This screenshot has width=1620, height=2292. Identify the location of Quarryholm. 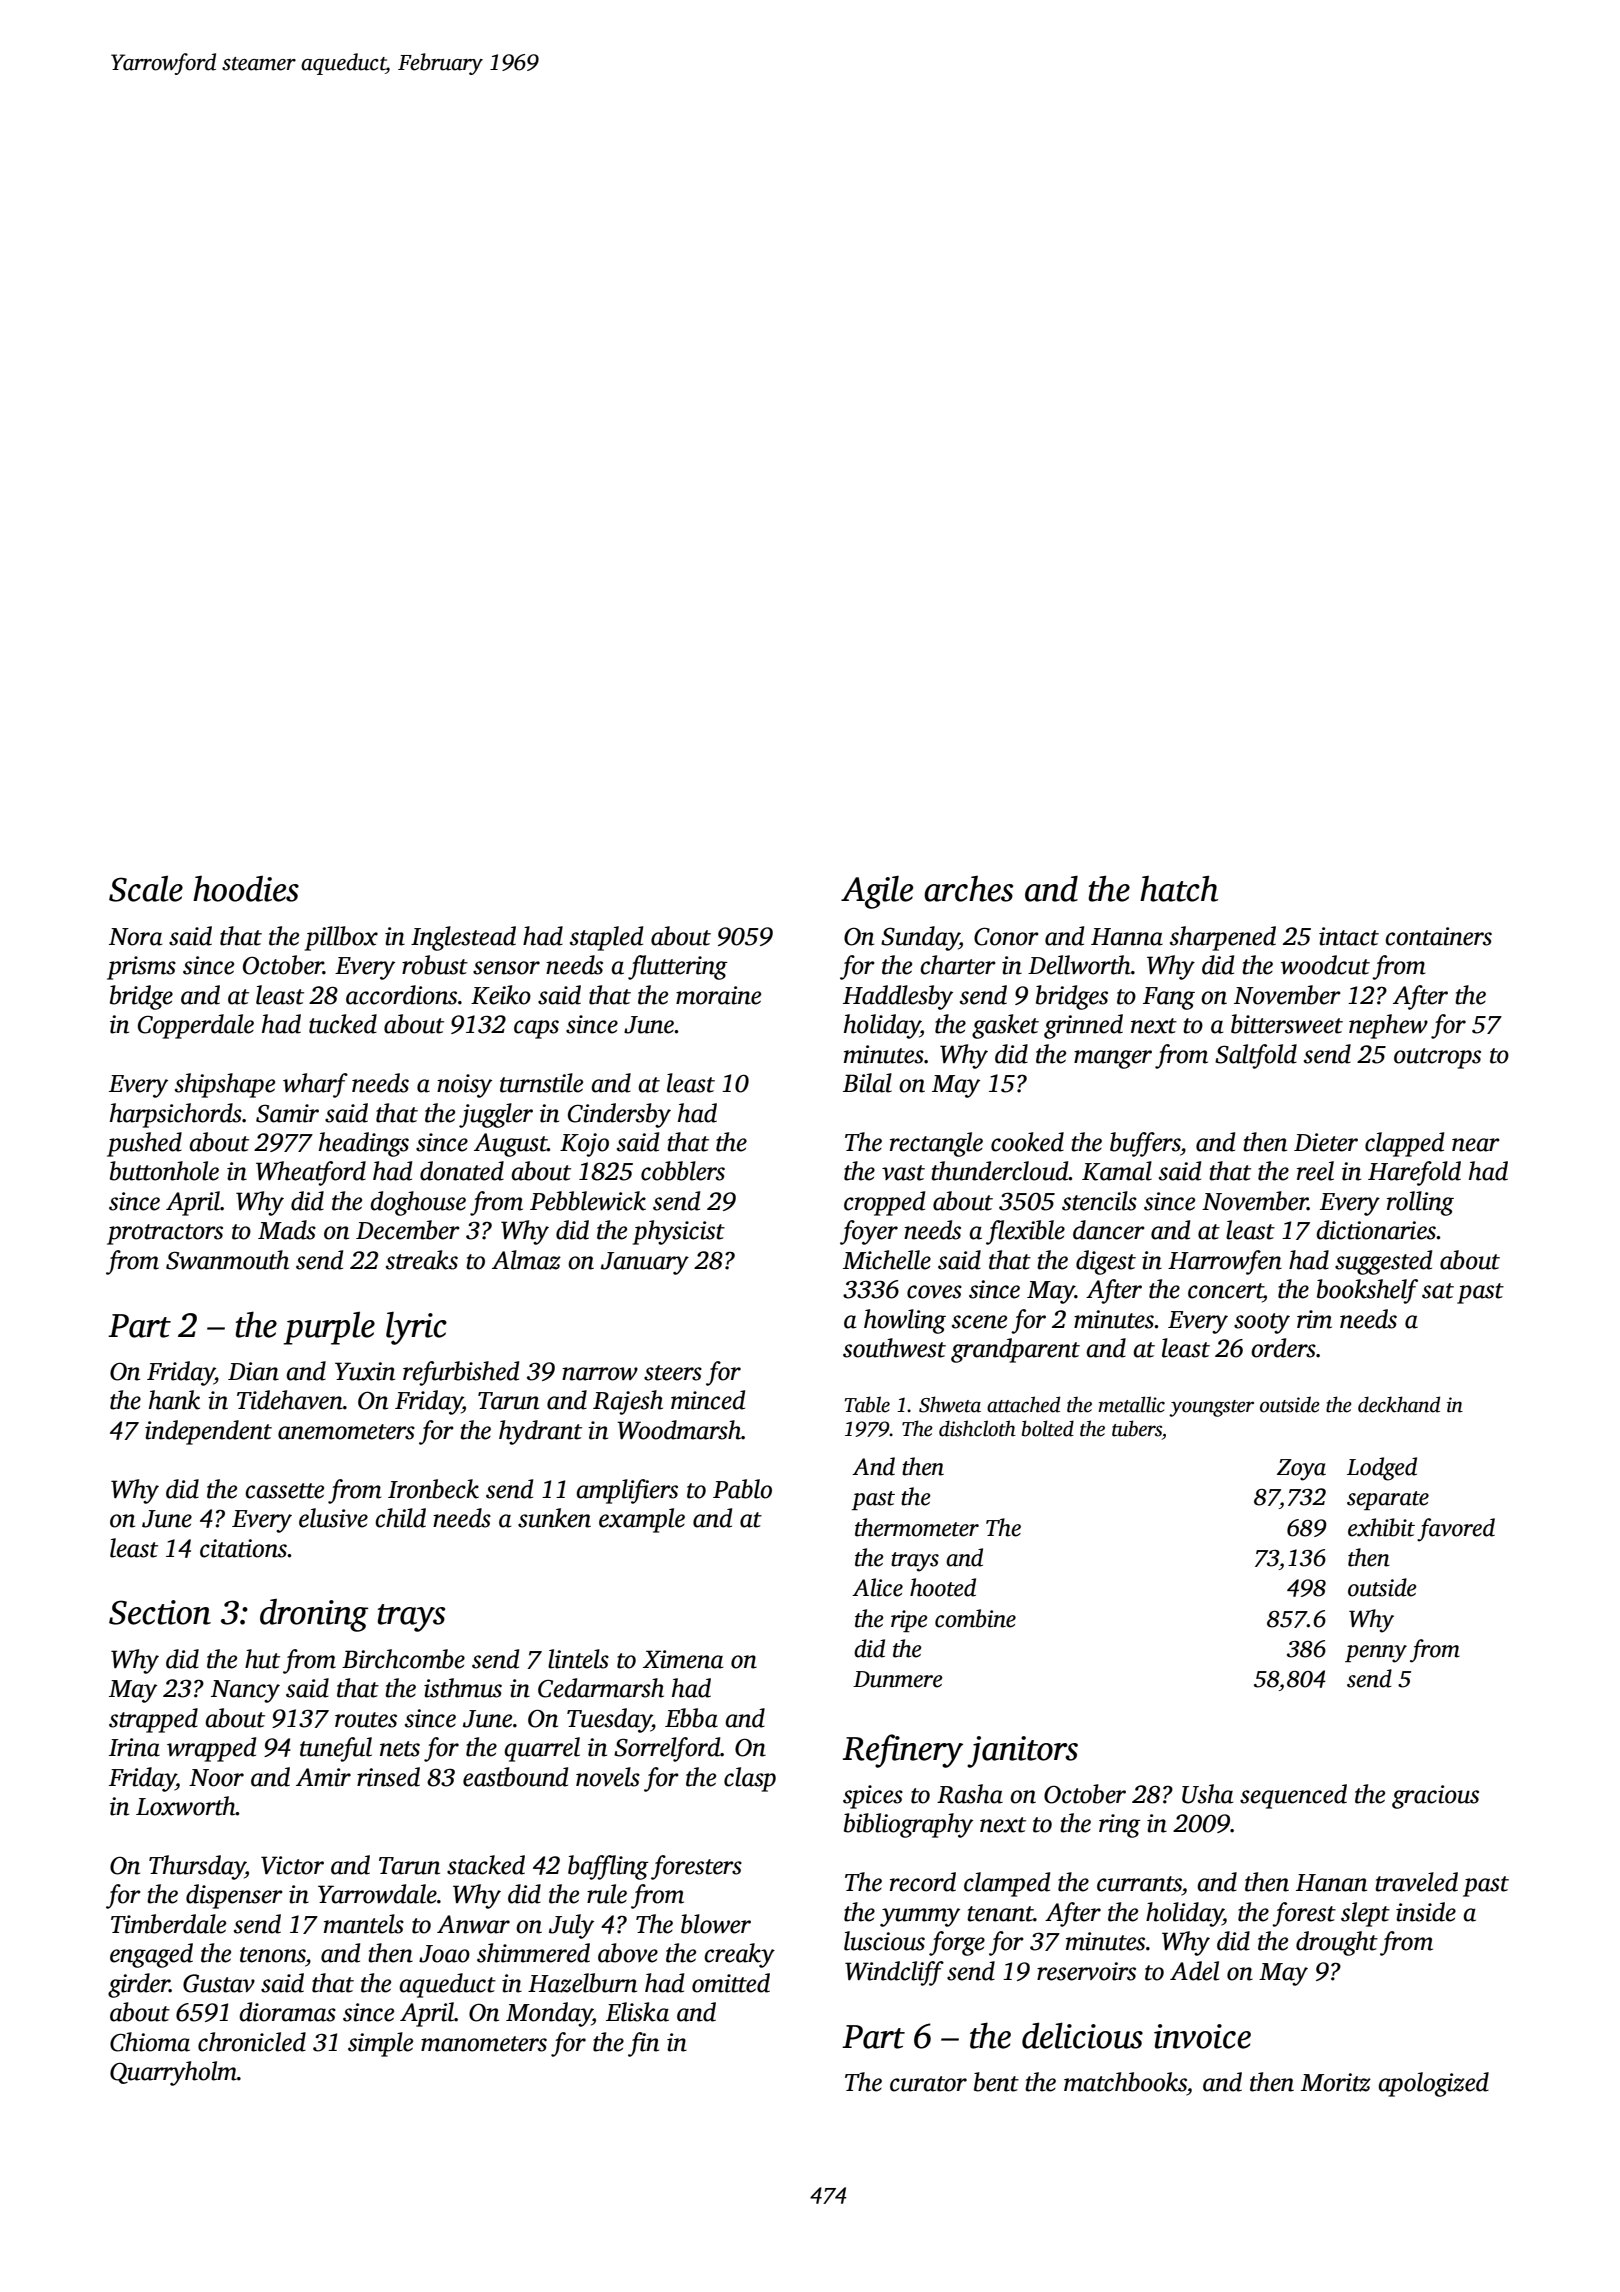
(173, 2073).
